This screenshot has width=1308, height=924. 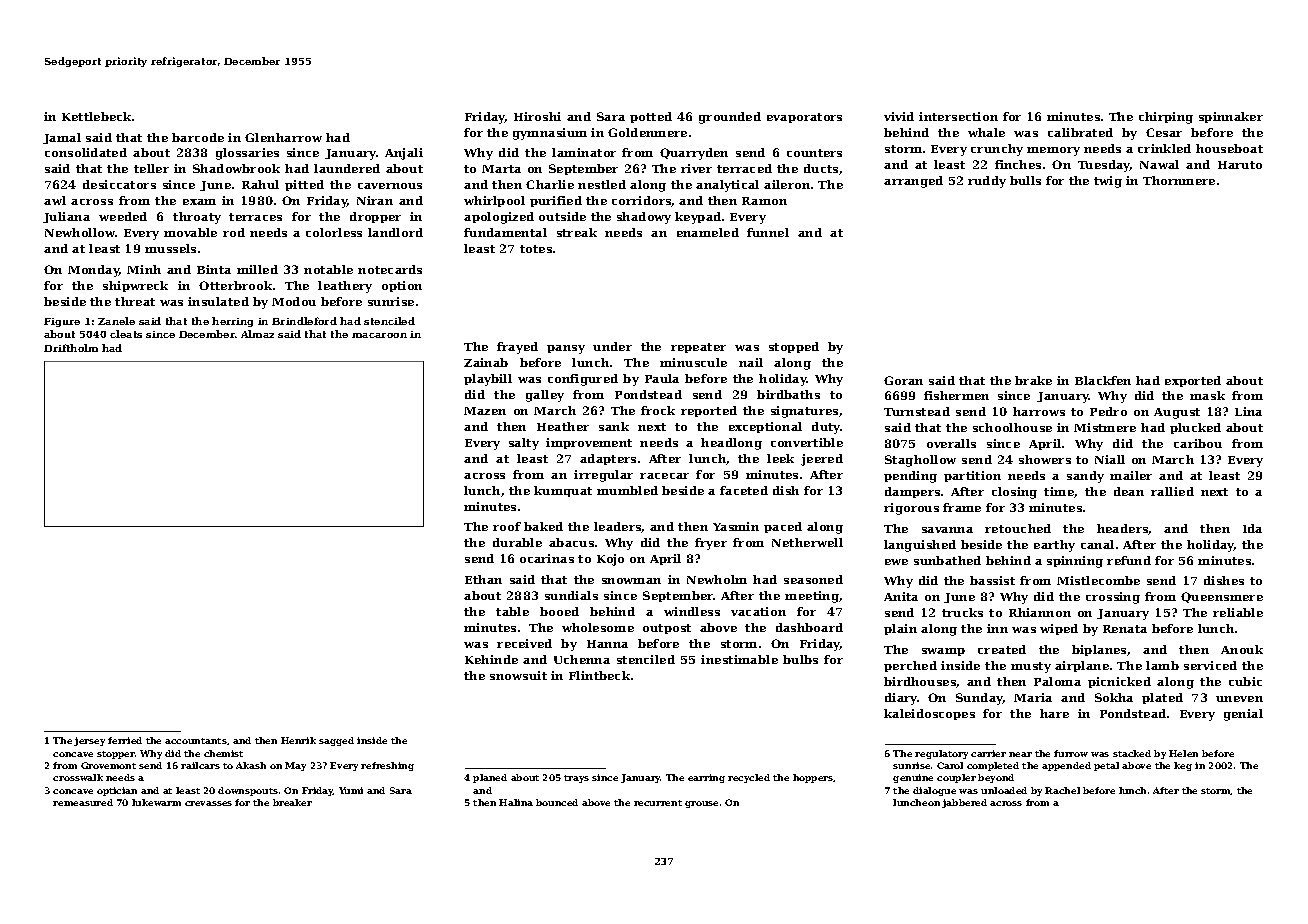 I want to click on Anouk, so click(x=1242, y=649).
